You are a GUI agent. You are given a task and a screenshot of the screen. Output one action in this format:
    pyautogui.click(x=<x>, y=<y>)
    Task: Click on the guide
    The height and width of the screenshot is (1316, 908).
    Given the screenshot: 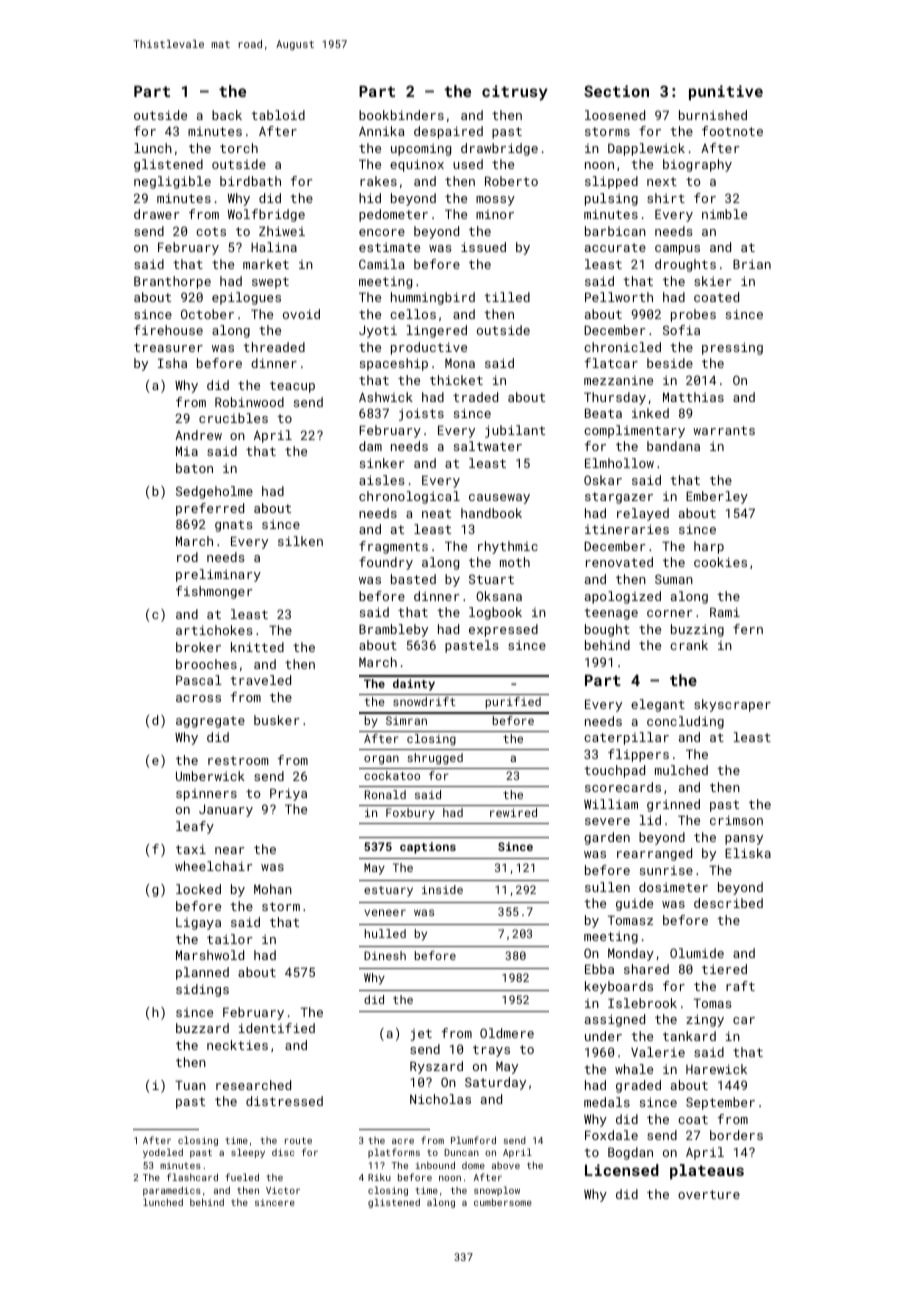 What is the action you would take?
    pyautogui.click(x=634, y=904)
